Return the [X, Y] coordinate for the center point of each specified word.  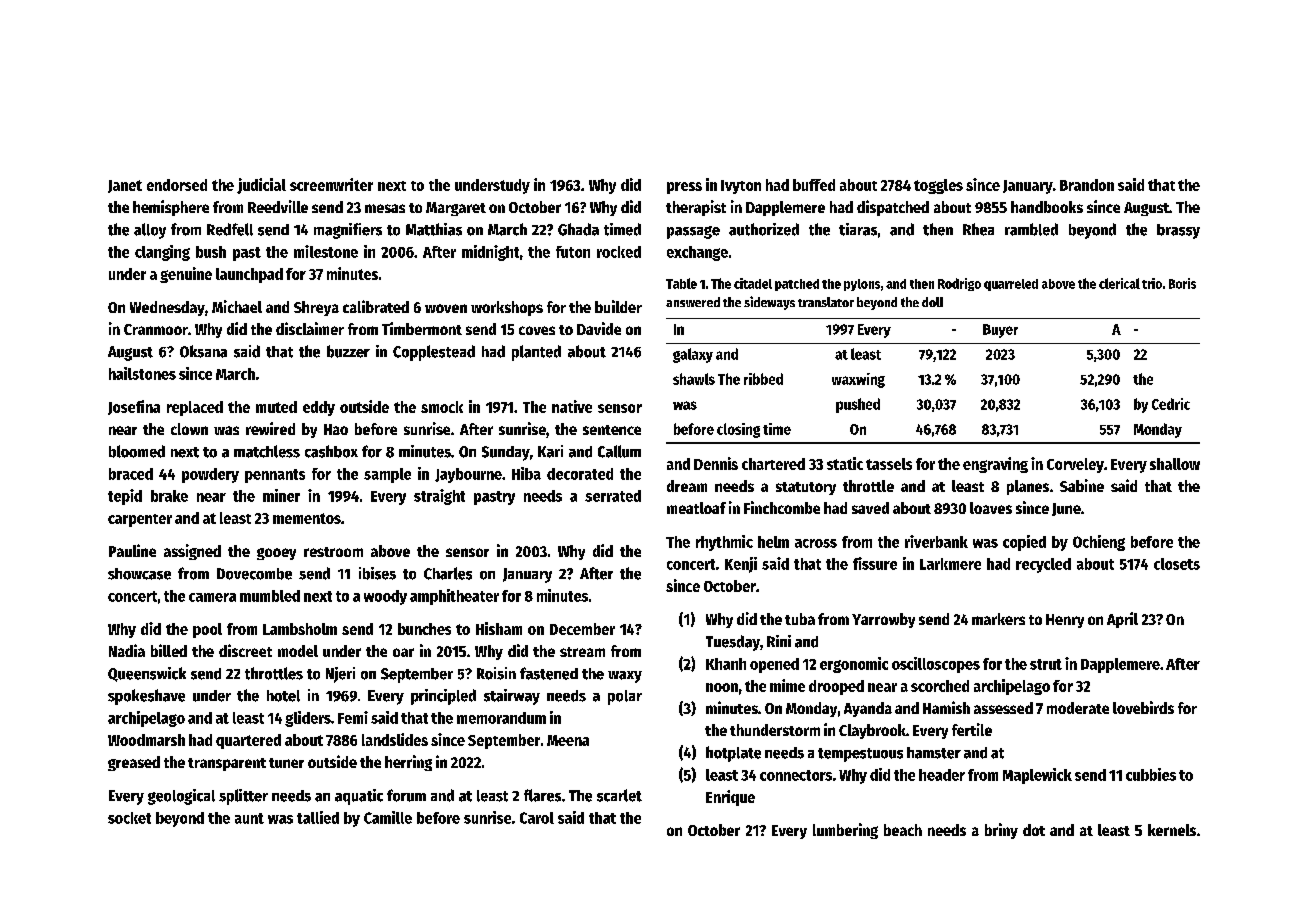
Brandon [1087, 185]
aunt [249, 818]
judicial [261, 186]
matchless [267, 451]
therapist [696, 208]
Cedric [1171, 404]
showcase [139, 574]
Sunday [506, 453]
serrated [613, 496]
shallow [1175, 464]
